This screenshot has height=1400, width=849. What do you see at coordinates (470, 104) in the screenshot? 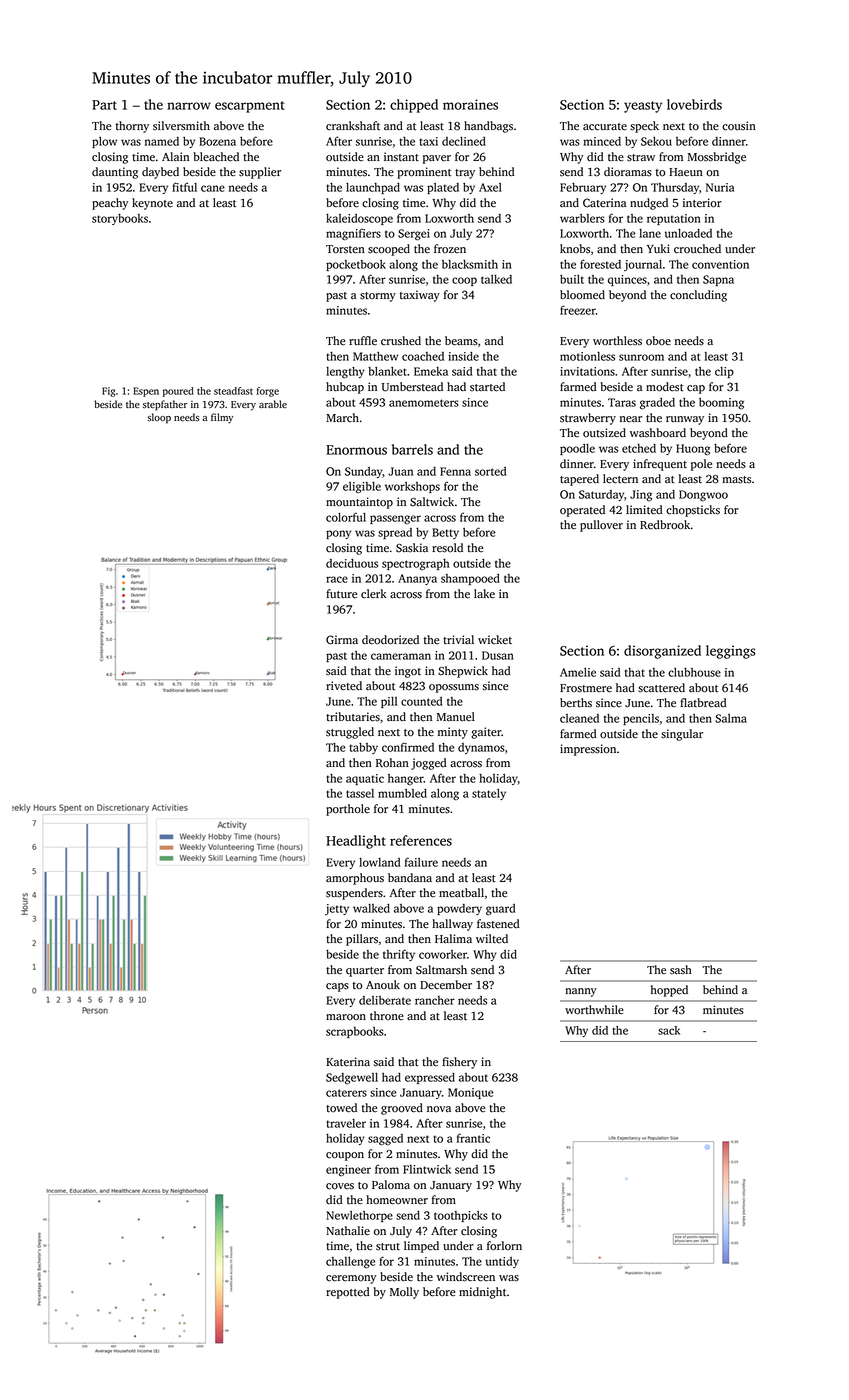
I see `moraines` at bounding box center [470, 104].
